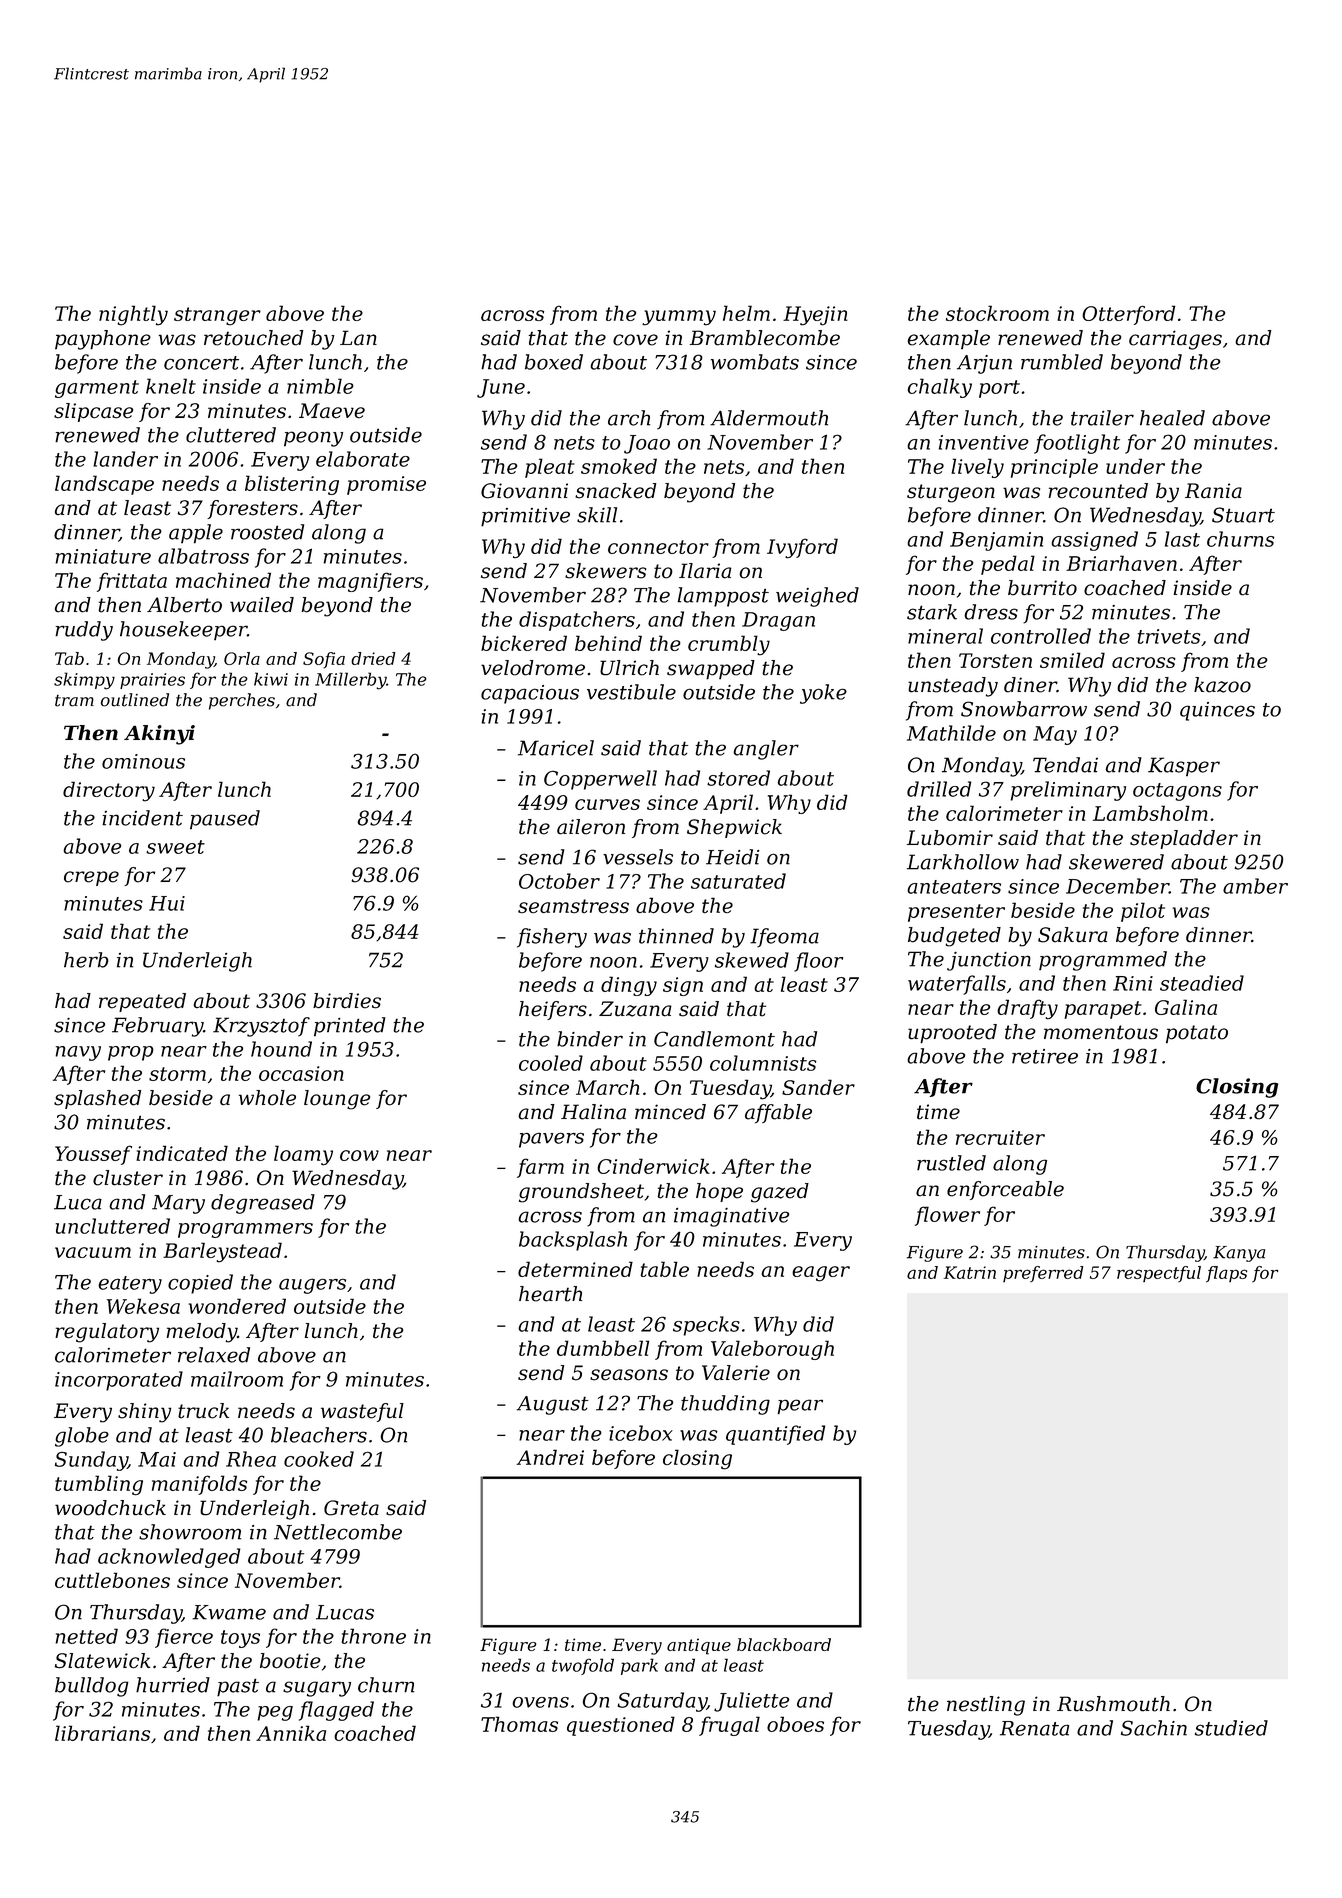 The width and height of the page is (1342, 1898). Describe the element at coordinates (519, 1724) in the page. I see `Thomas` at that location.
